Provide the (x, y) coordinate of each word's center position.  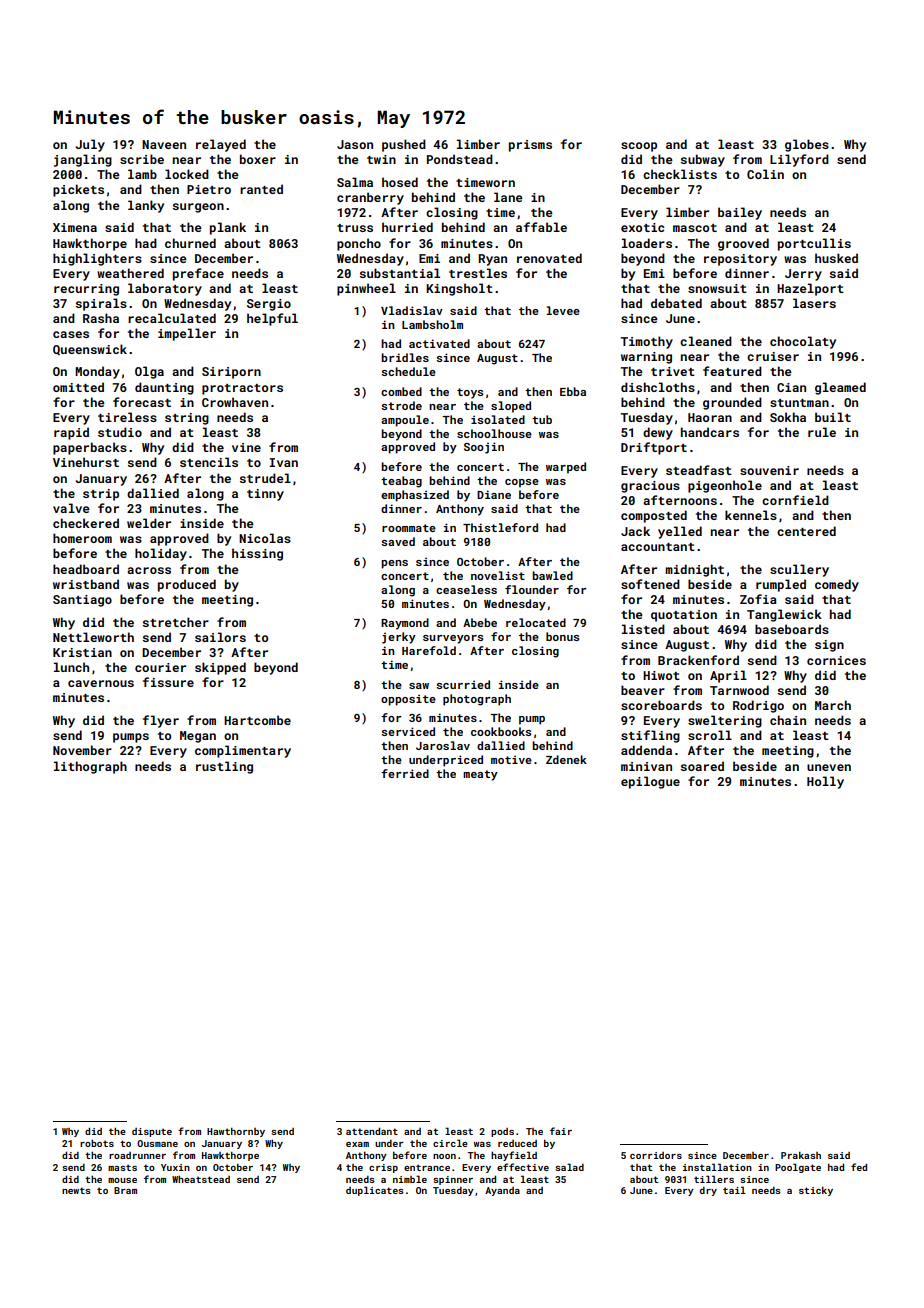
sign (829, 646)
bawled (552, 575)
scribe (142, 159)
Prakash (801, 1155)
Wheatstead (201, 1179)
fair (561, 1131)
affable (541, 227)
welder (149, 523)
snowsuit (717, 288)
